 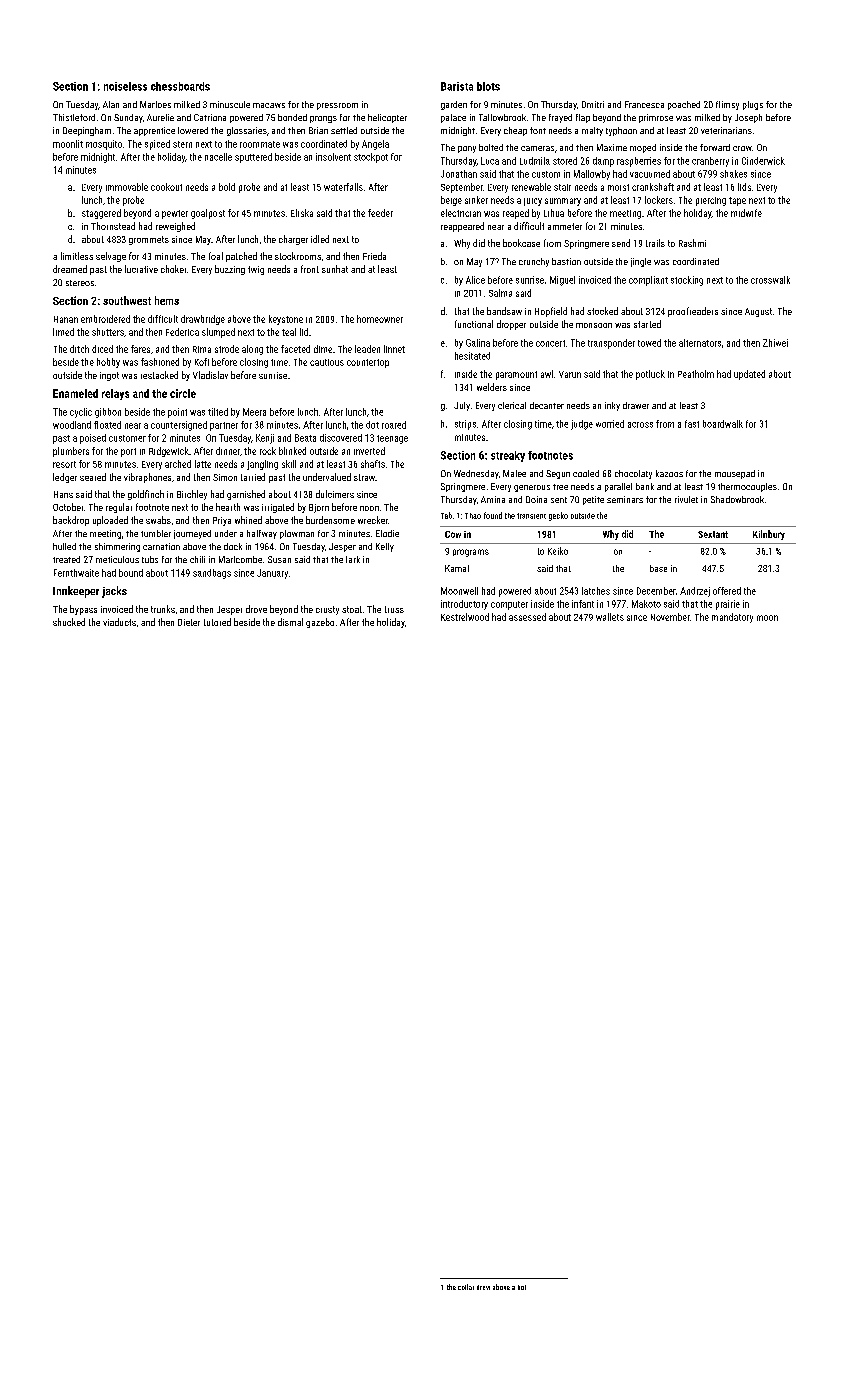 I want to click on collar, so click(x=466, y=1287).
